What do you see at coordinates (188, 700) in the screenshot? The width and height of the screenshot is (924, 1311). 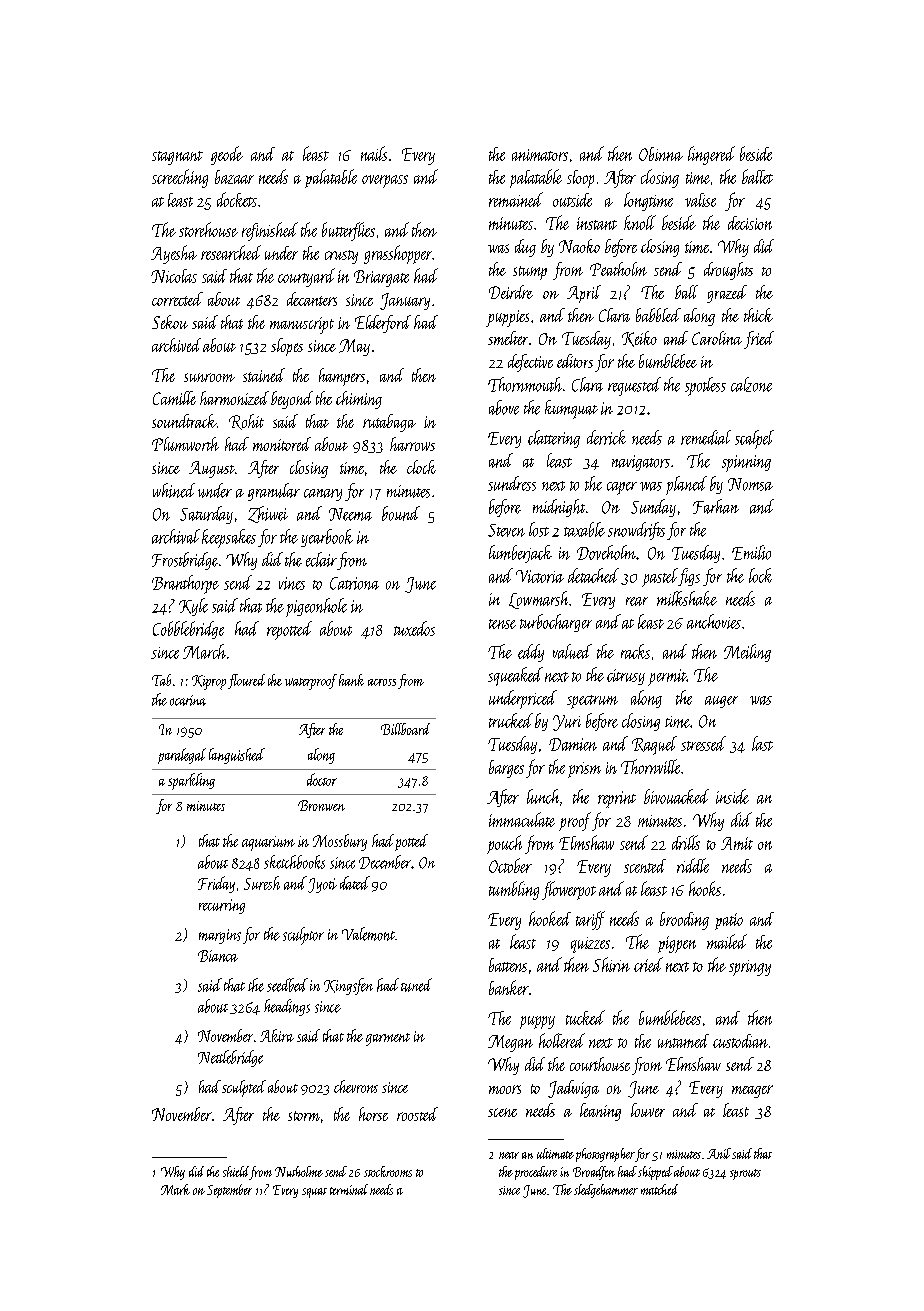 I see `ocarina` at bounding box center [188, 700].
